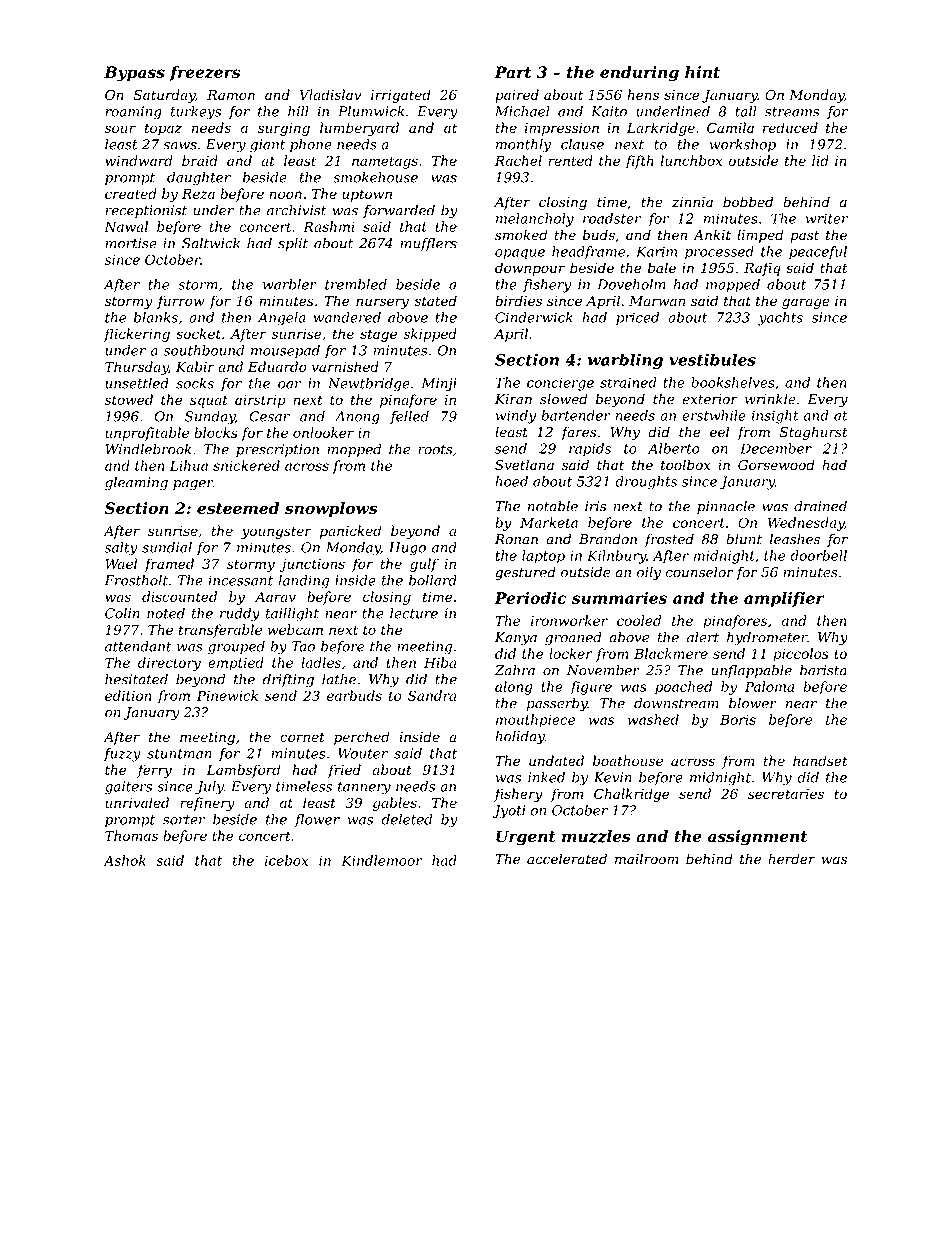 The height and width of the image is (1233, 952). Describe the element at coordinates (791, 859) in the image. I see `herder` at that location.
